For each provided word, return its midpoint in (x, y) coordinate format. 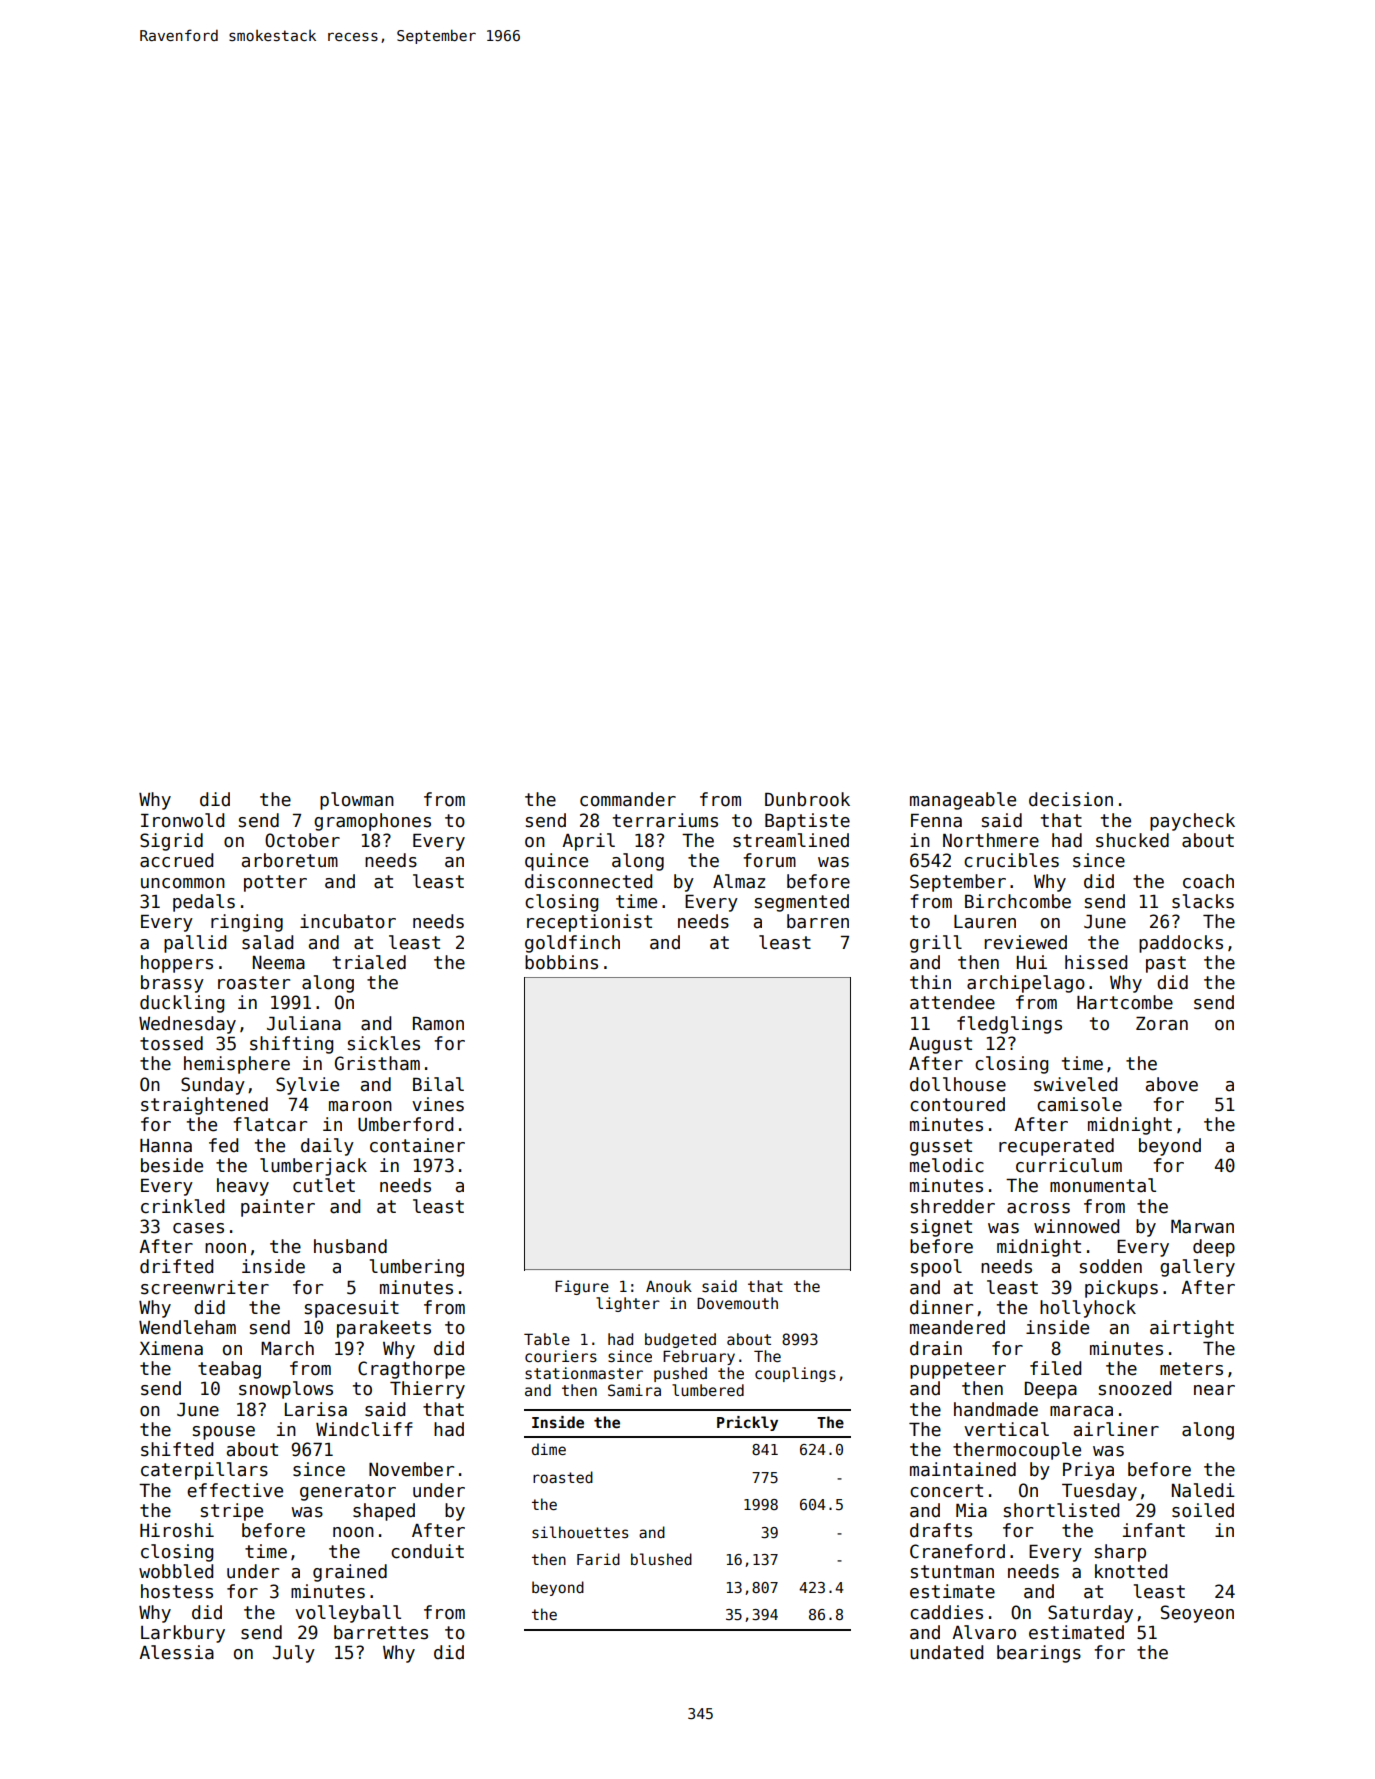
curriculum (1069, 1165)
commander (628, 799)
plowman (357, 801)
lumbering (417, 1268)
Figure (582, 1287)
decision (1071, 799)
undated (946, 1652)
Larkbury (183, 1634)
